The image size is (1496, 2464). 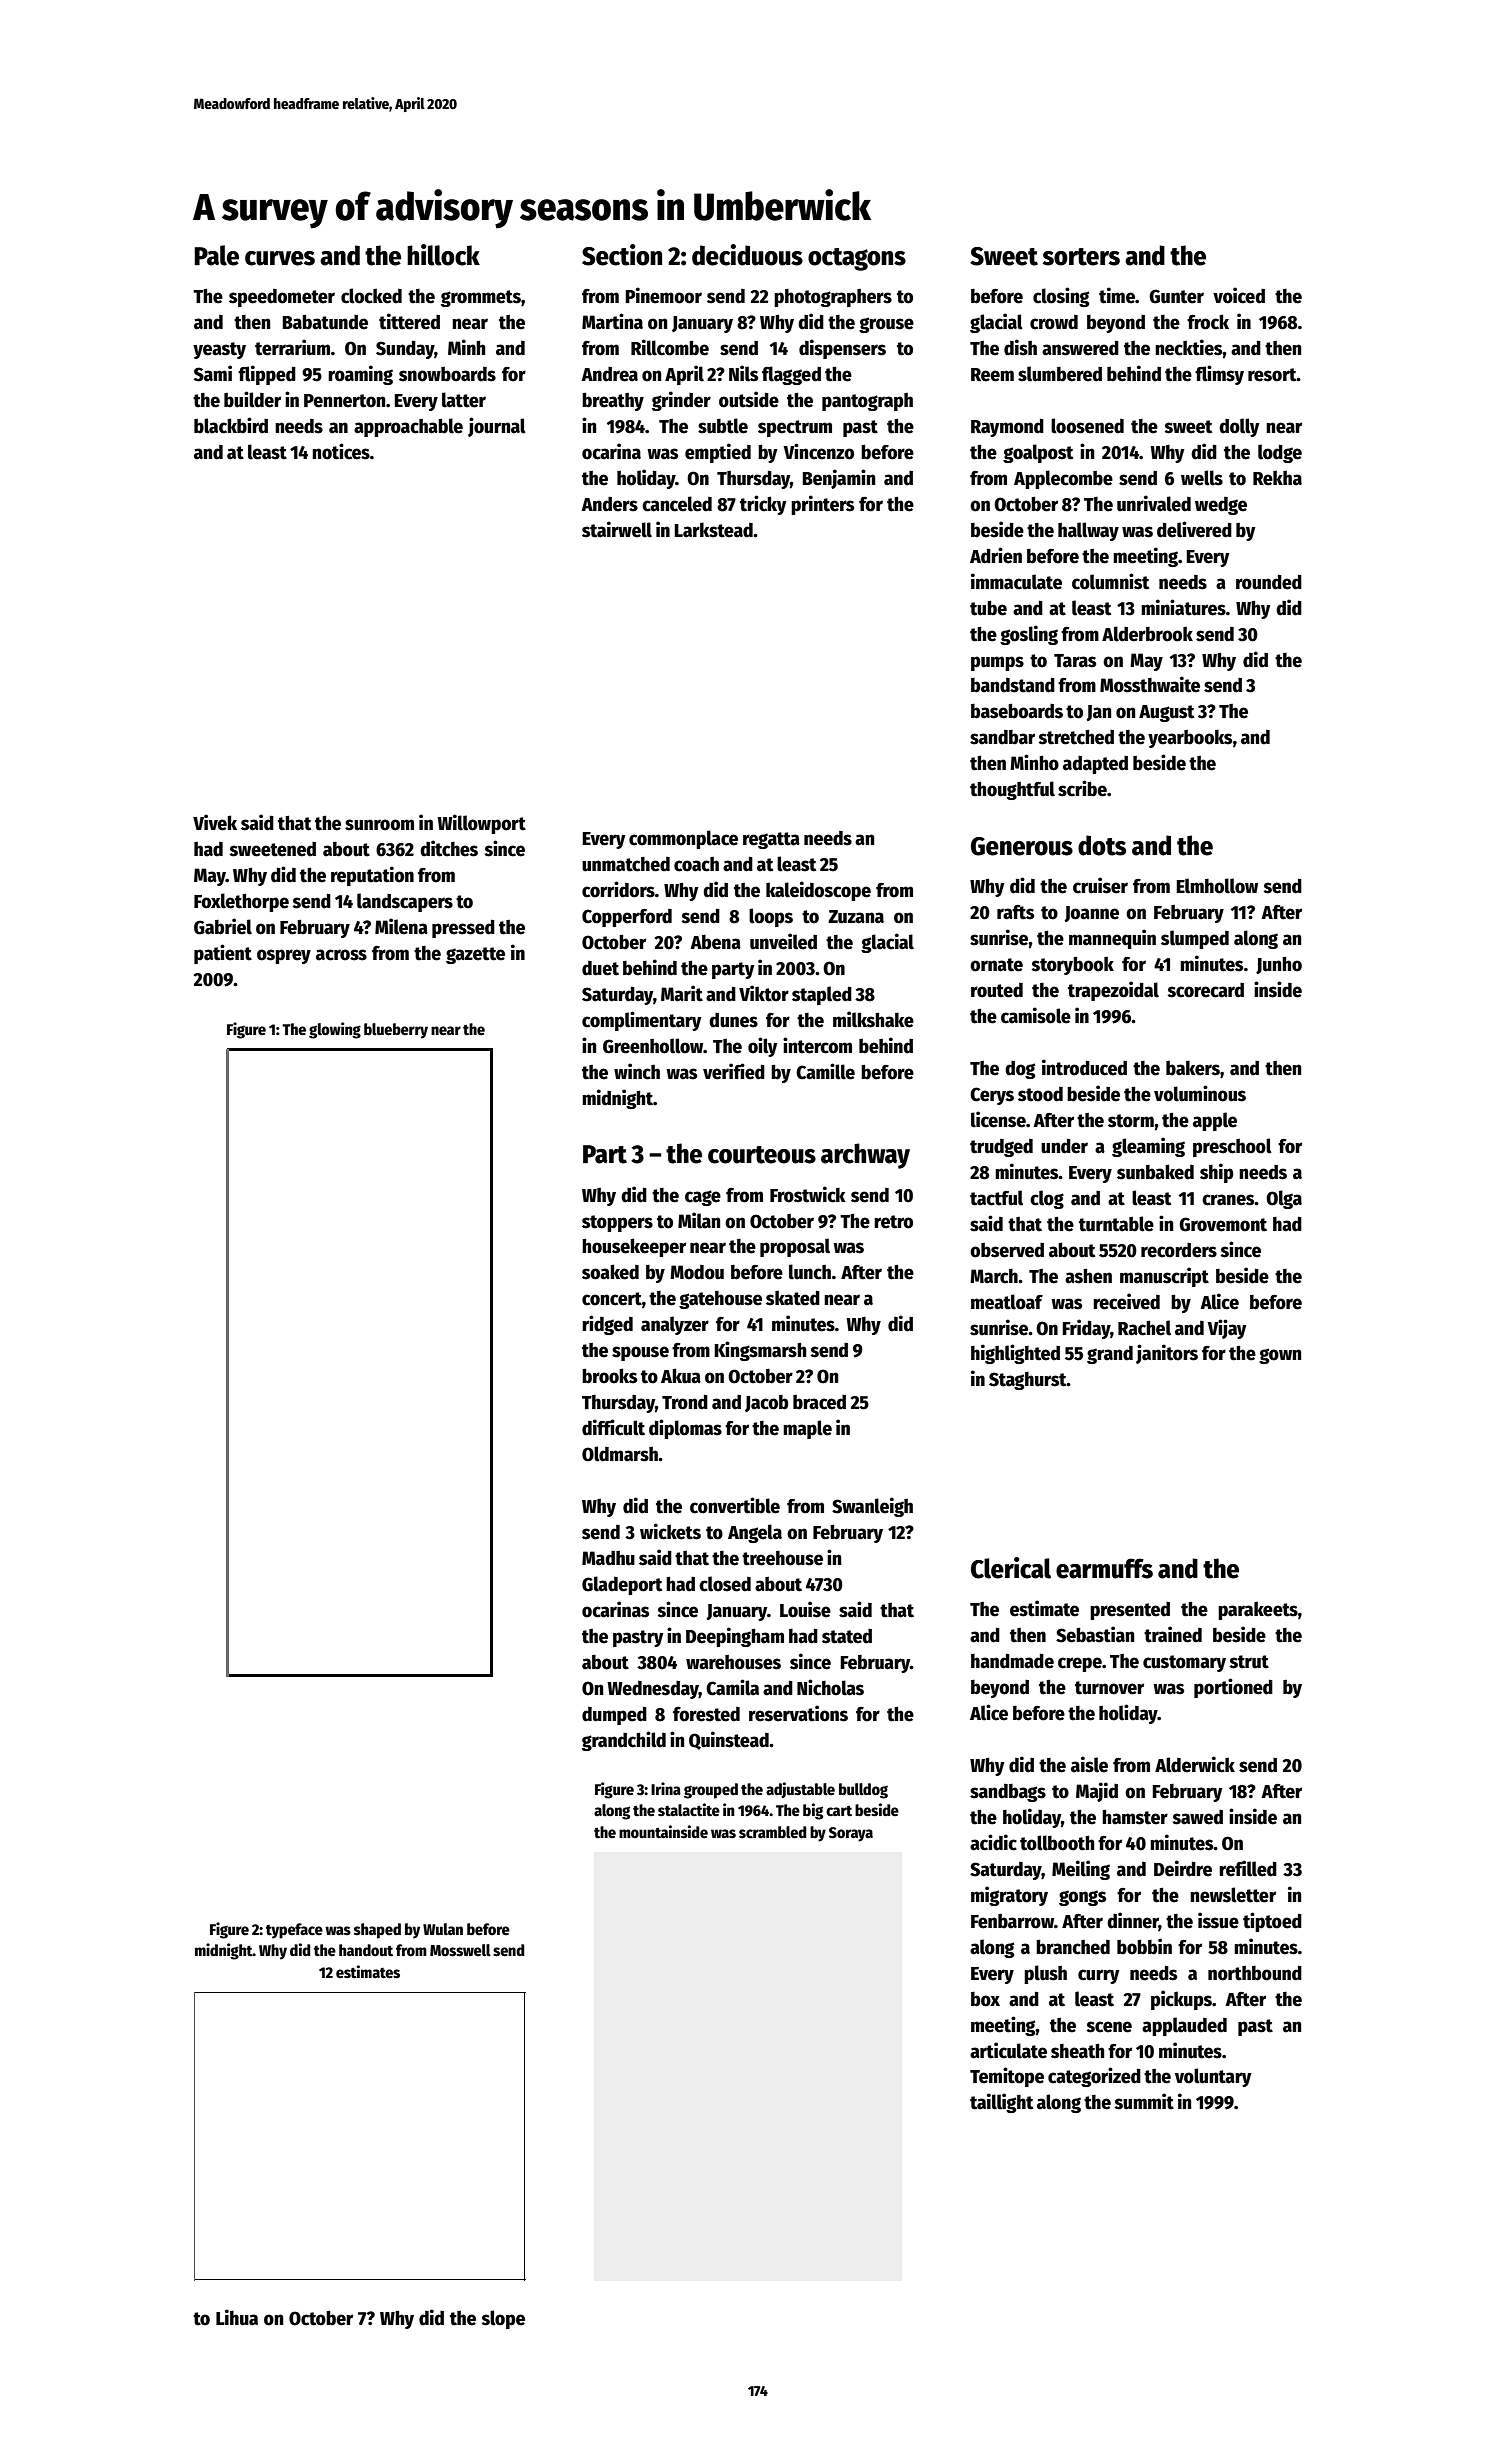 What do you see at coordinates (1080, 1664) in the image?
I see `crepe` at bounding box center [1080, 1664].
